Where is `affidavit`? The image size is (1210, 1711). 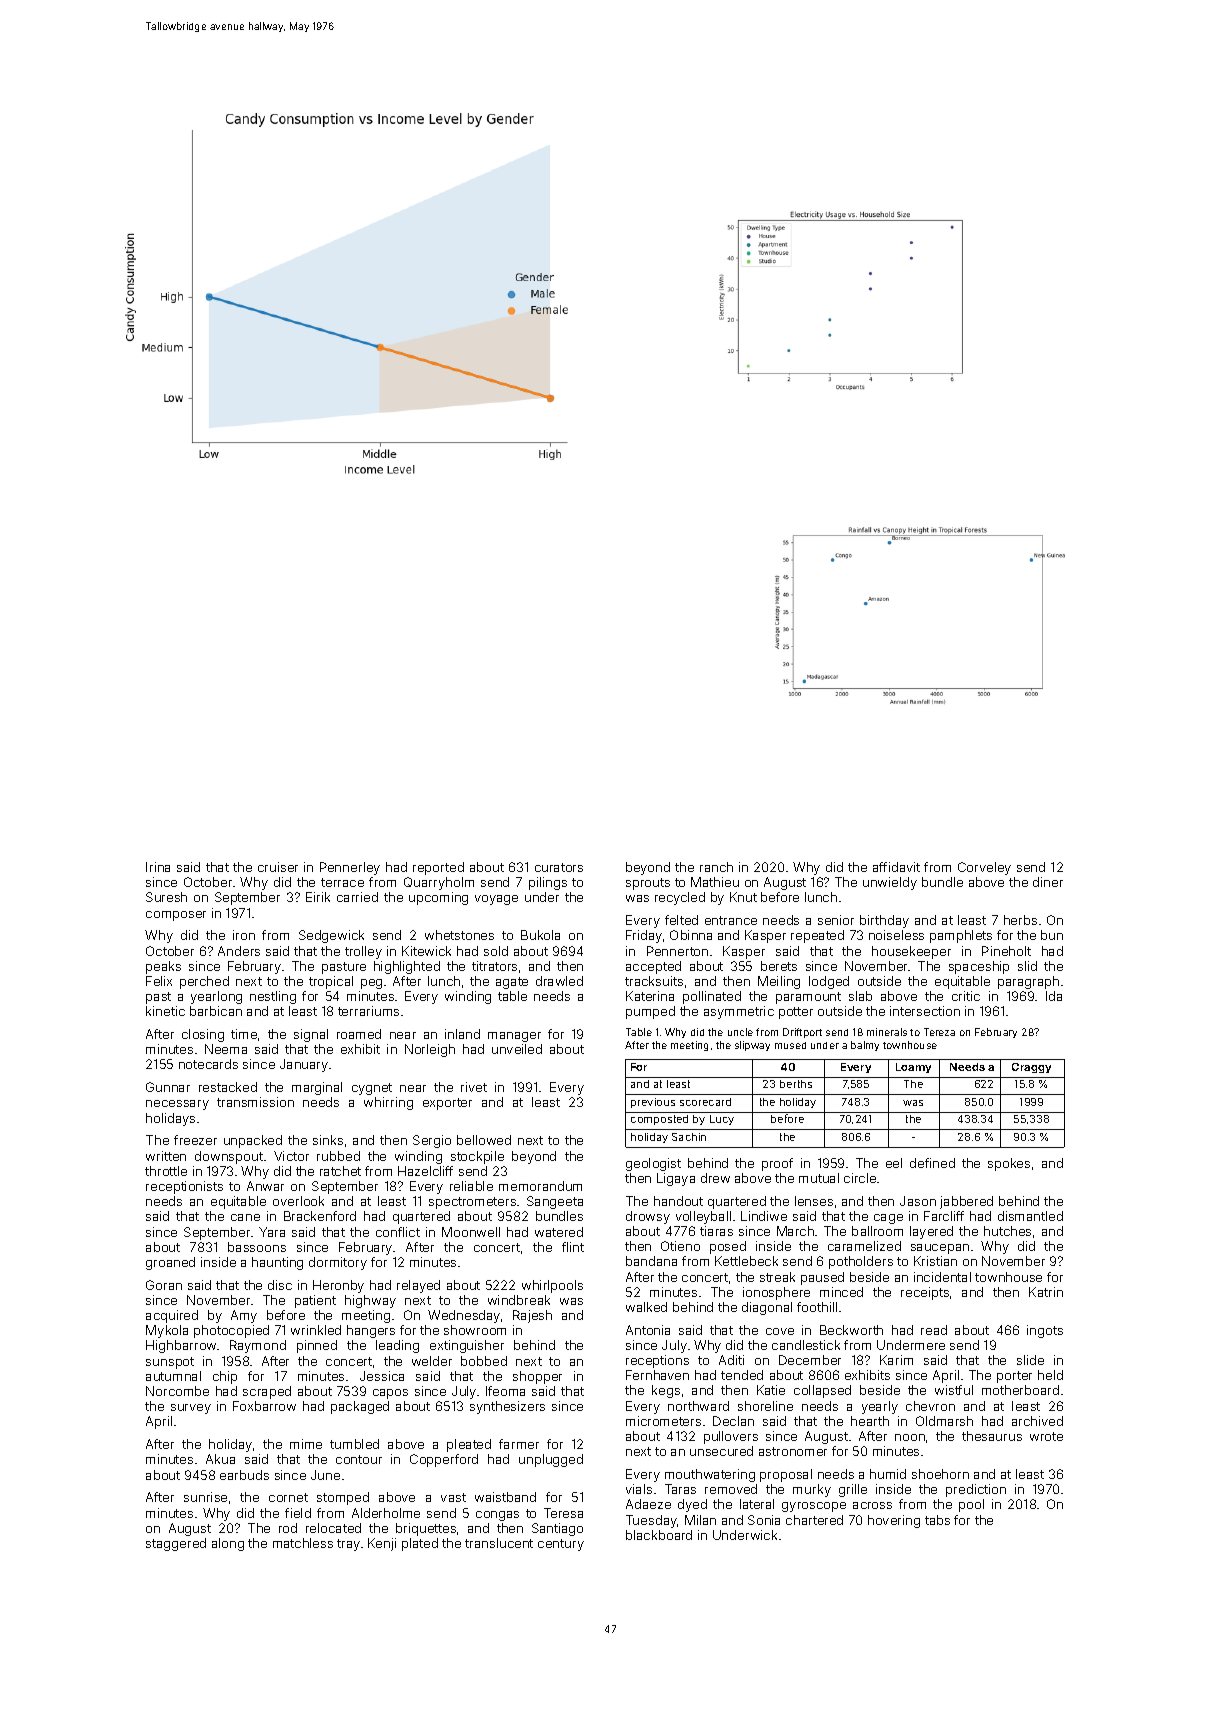 affidavit is located at coordinates (896, 867).
